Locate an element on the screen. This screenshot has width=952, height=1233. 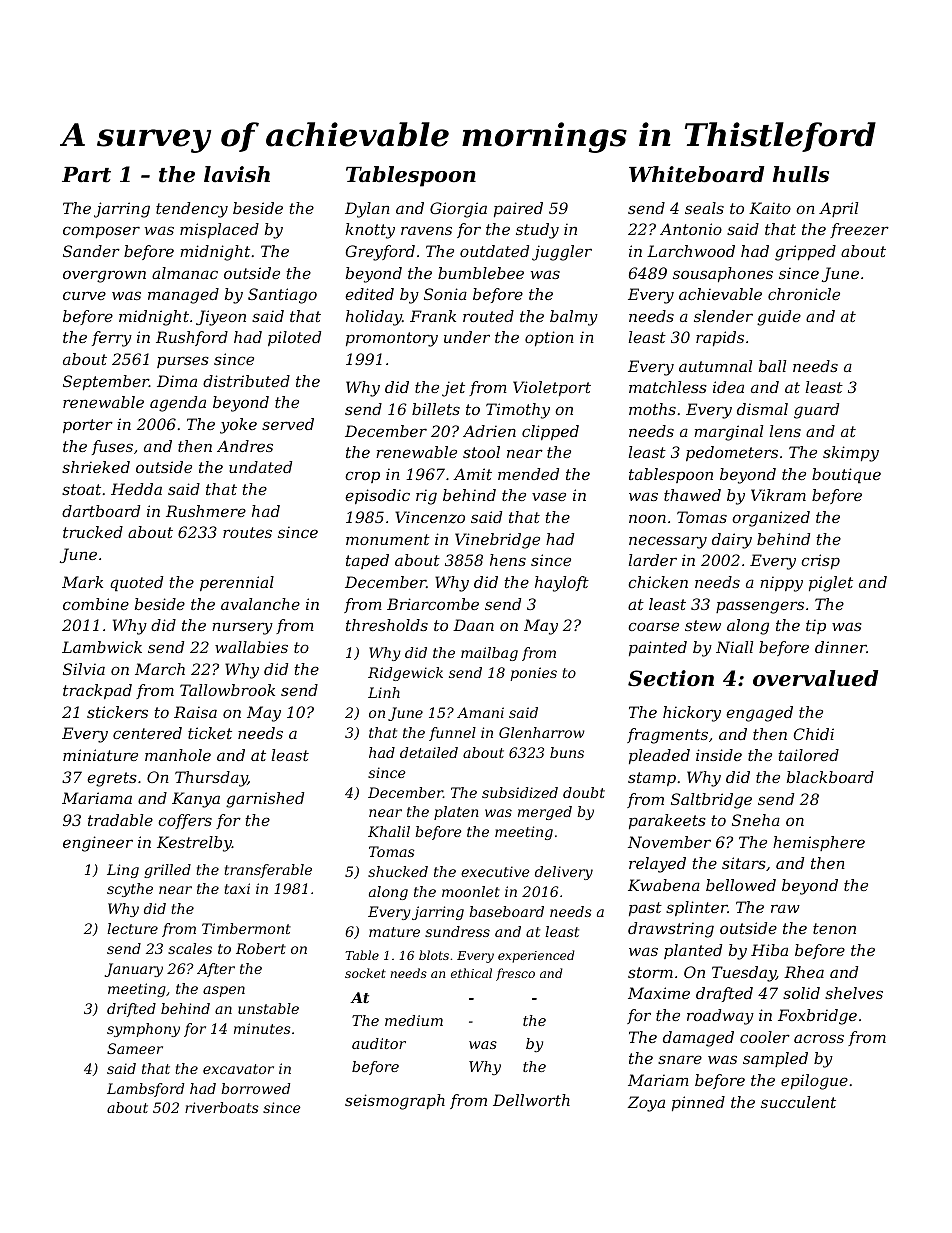
auditor is located at coordinates (379, 1043).
